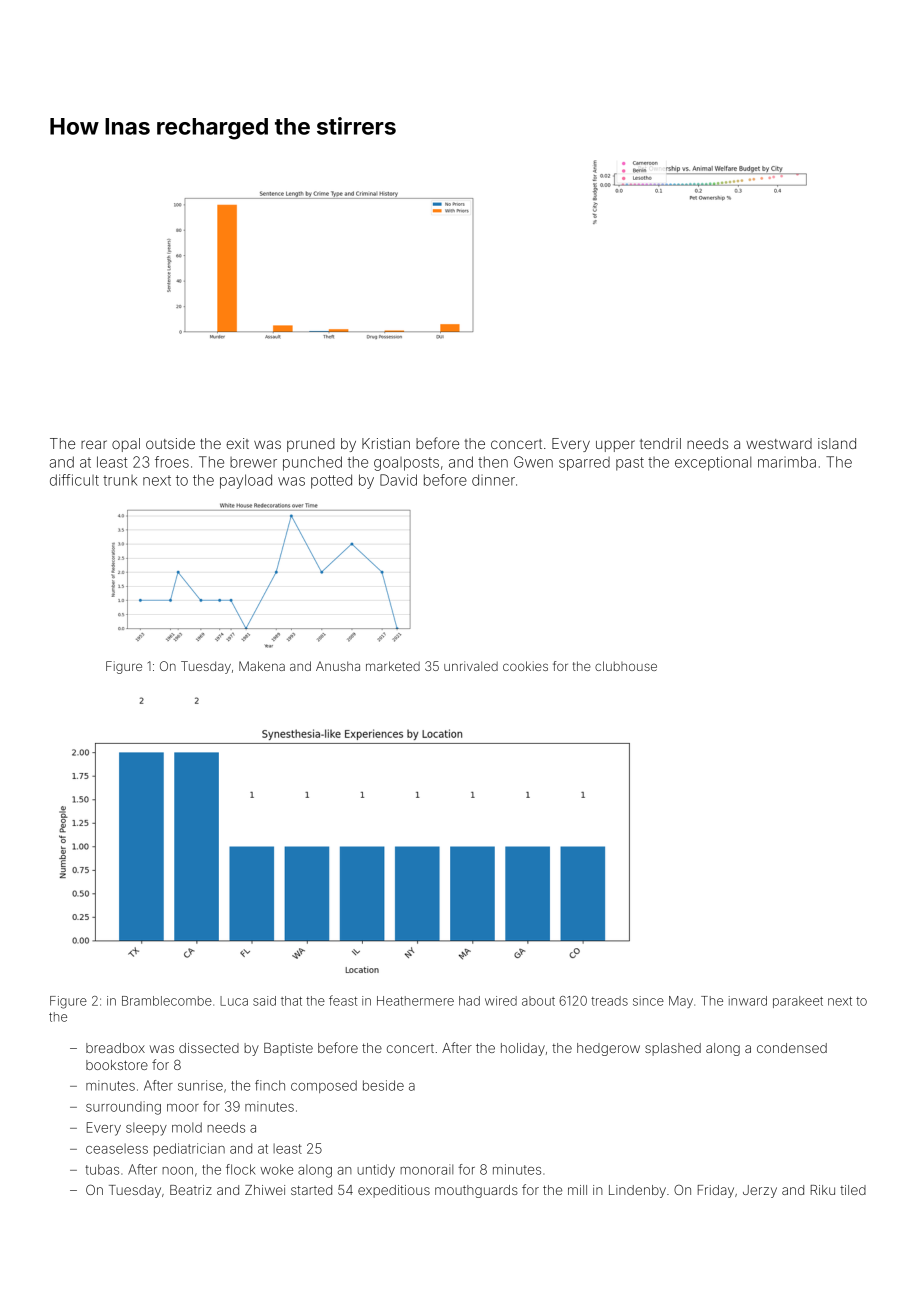 The height and width of the image is (1308, 924). Describe the element at coordinates (837, 443) in the image. I see `island` at that location.
